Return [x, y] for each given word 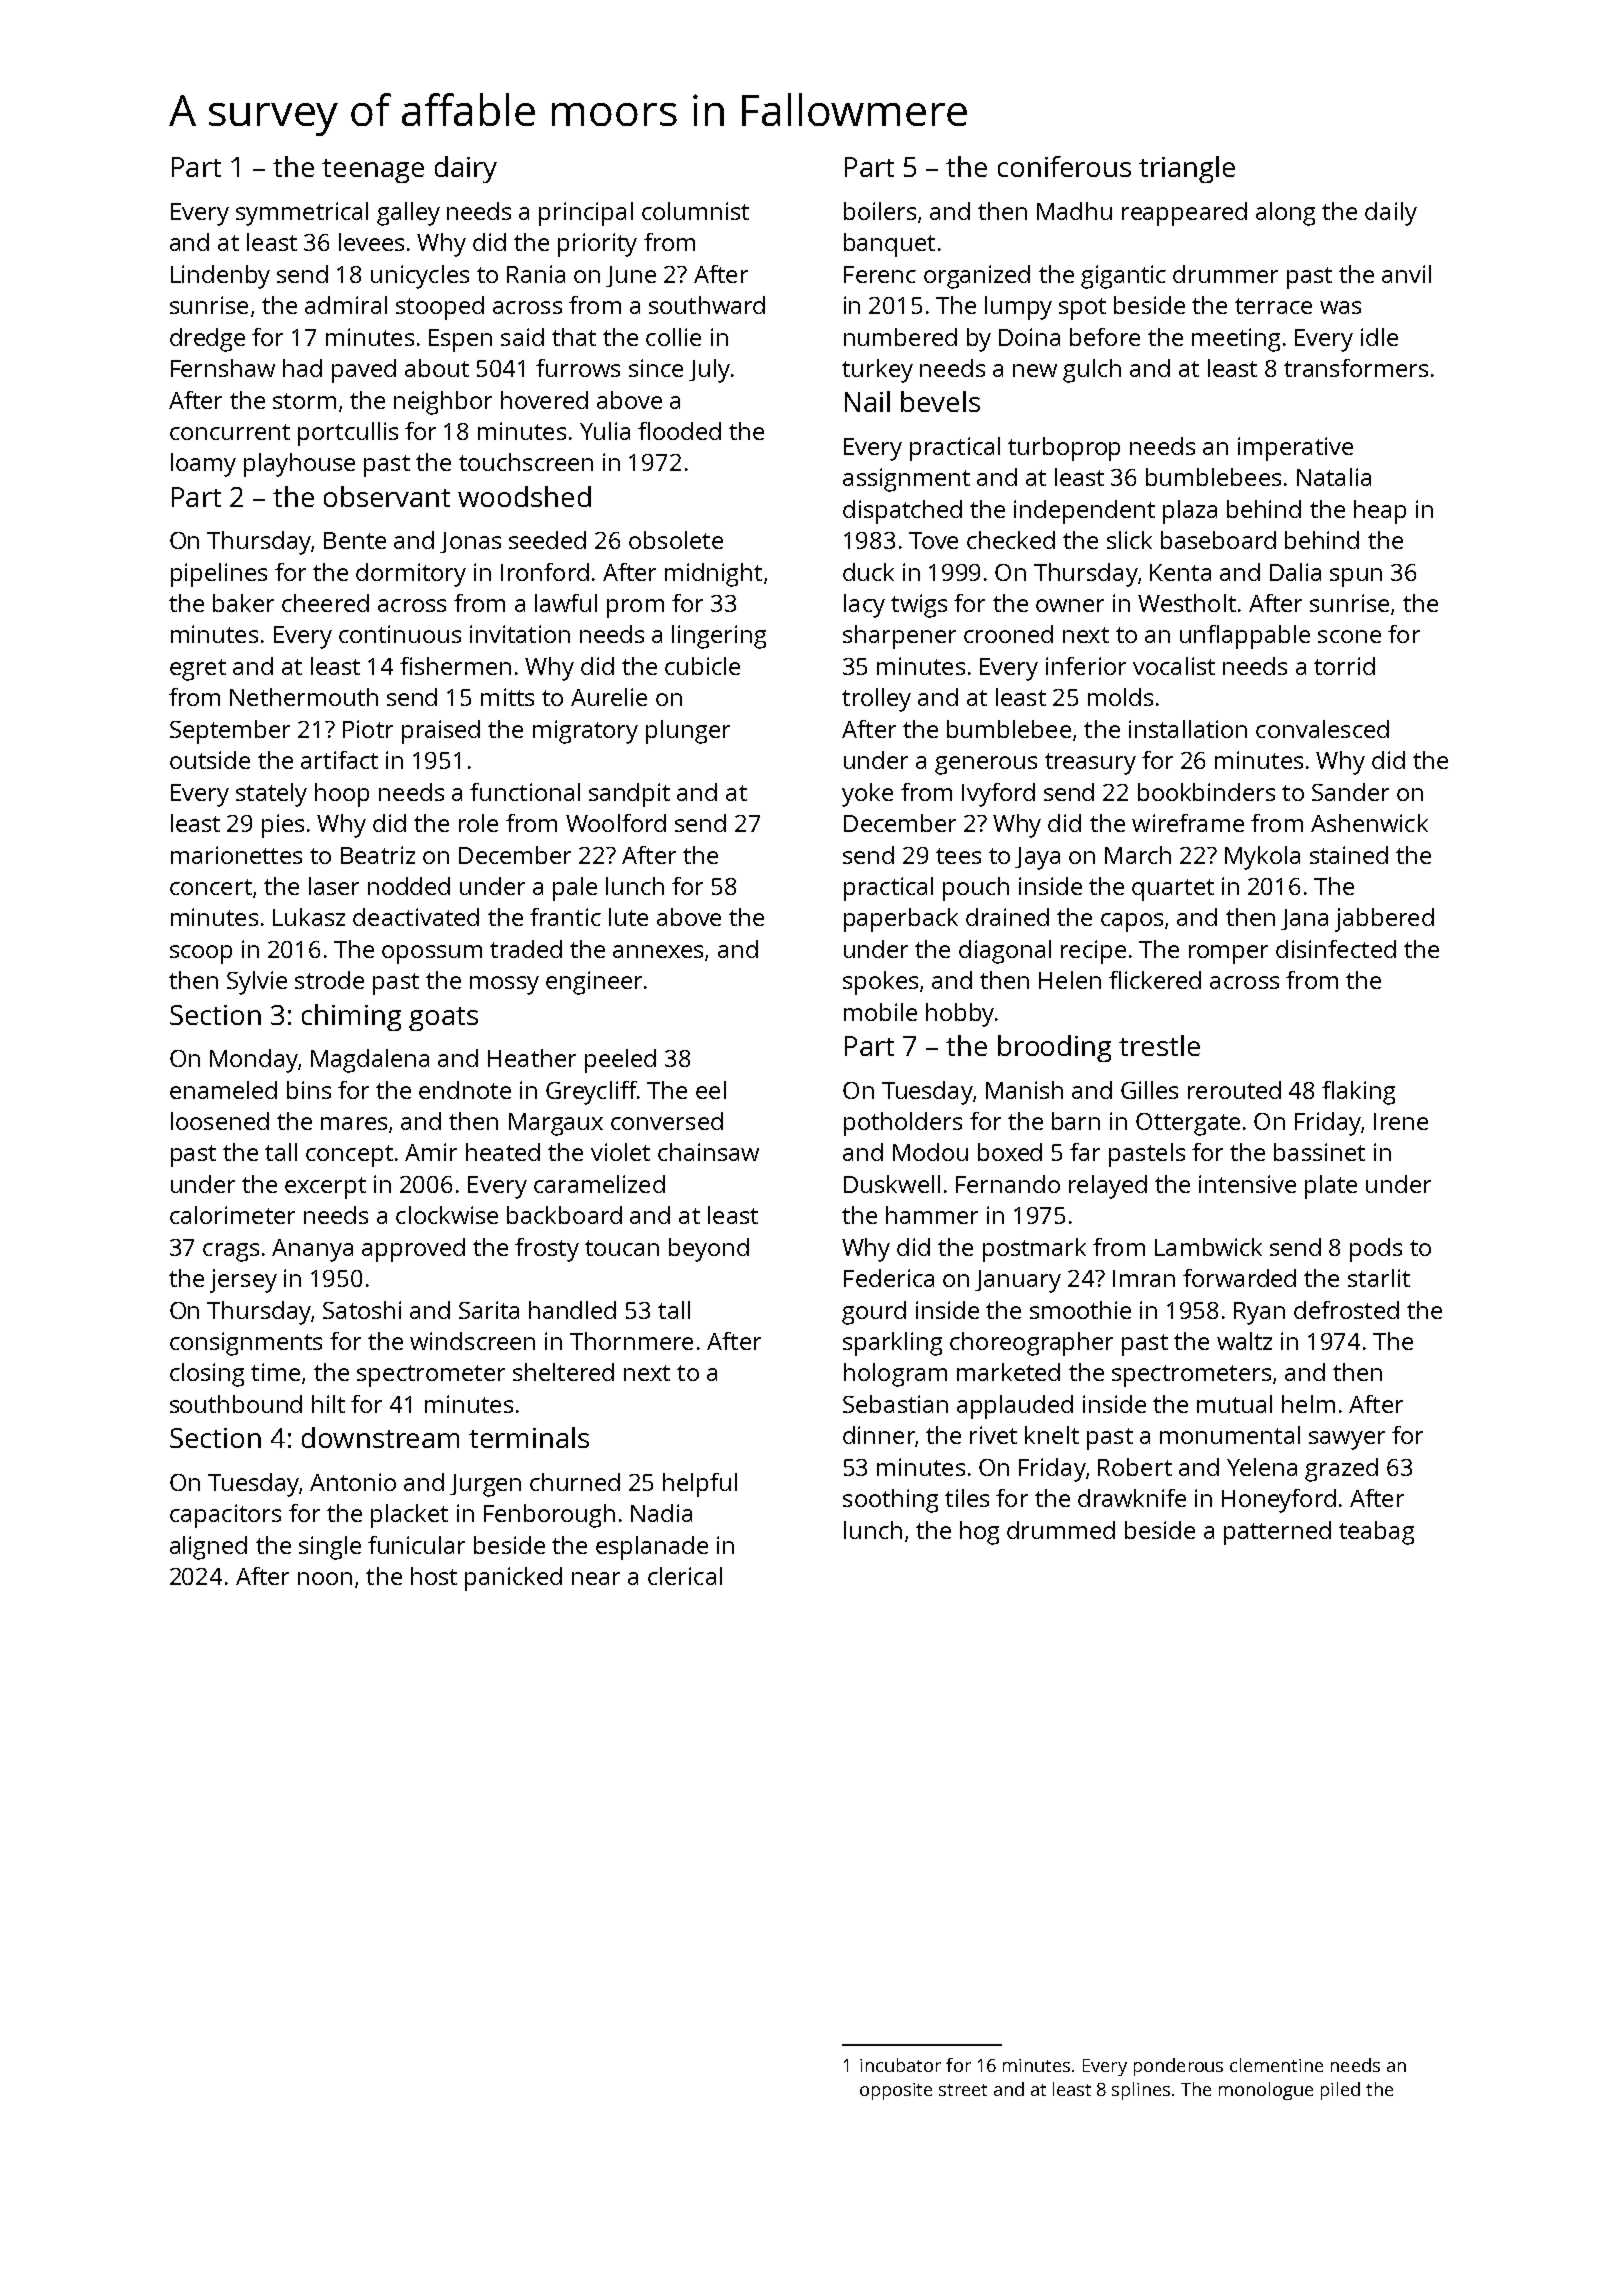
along [1285, 214]
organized [977, 277]
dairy [466, 169]
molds [1120, 697]
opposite [896, 2091]
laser [334, 886]
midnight [713, 575]
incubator [900, 2065]
